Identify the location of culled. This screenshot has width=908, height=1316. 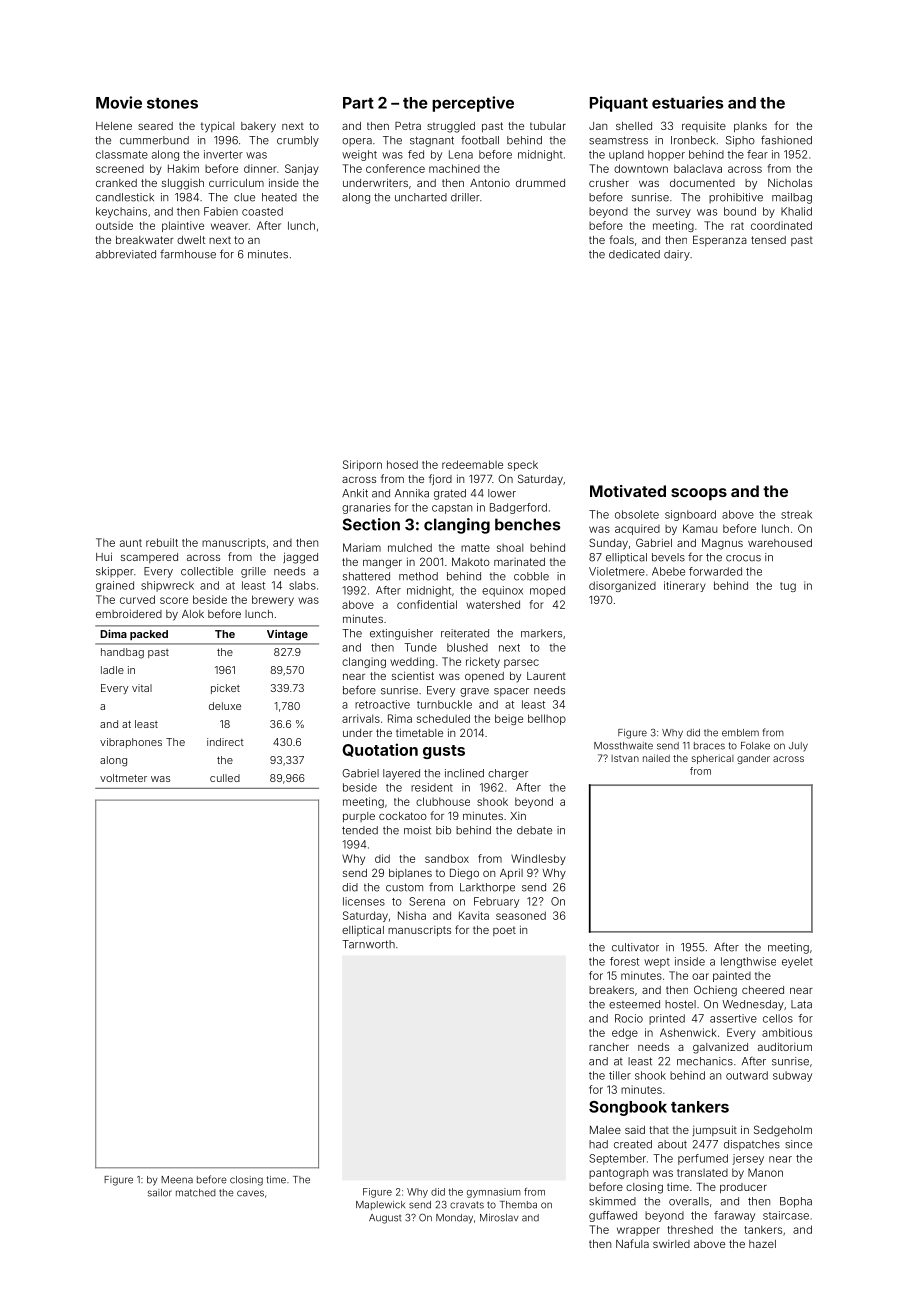
(225, 778).
